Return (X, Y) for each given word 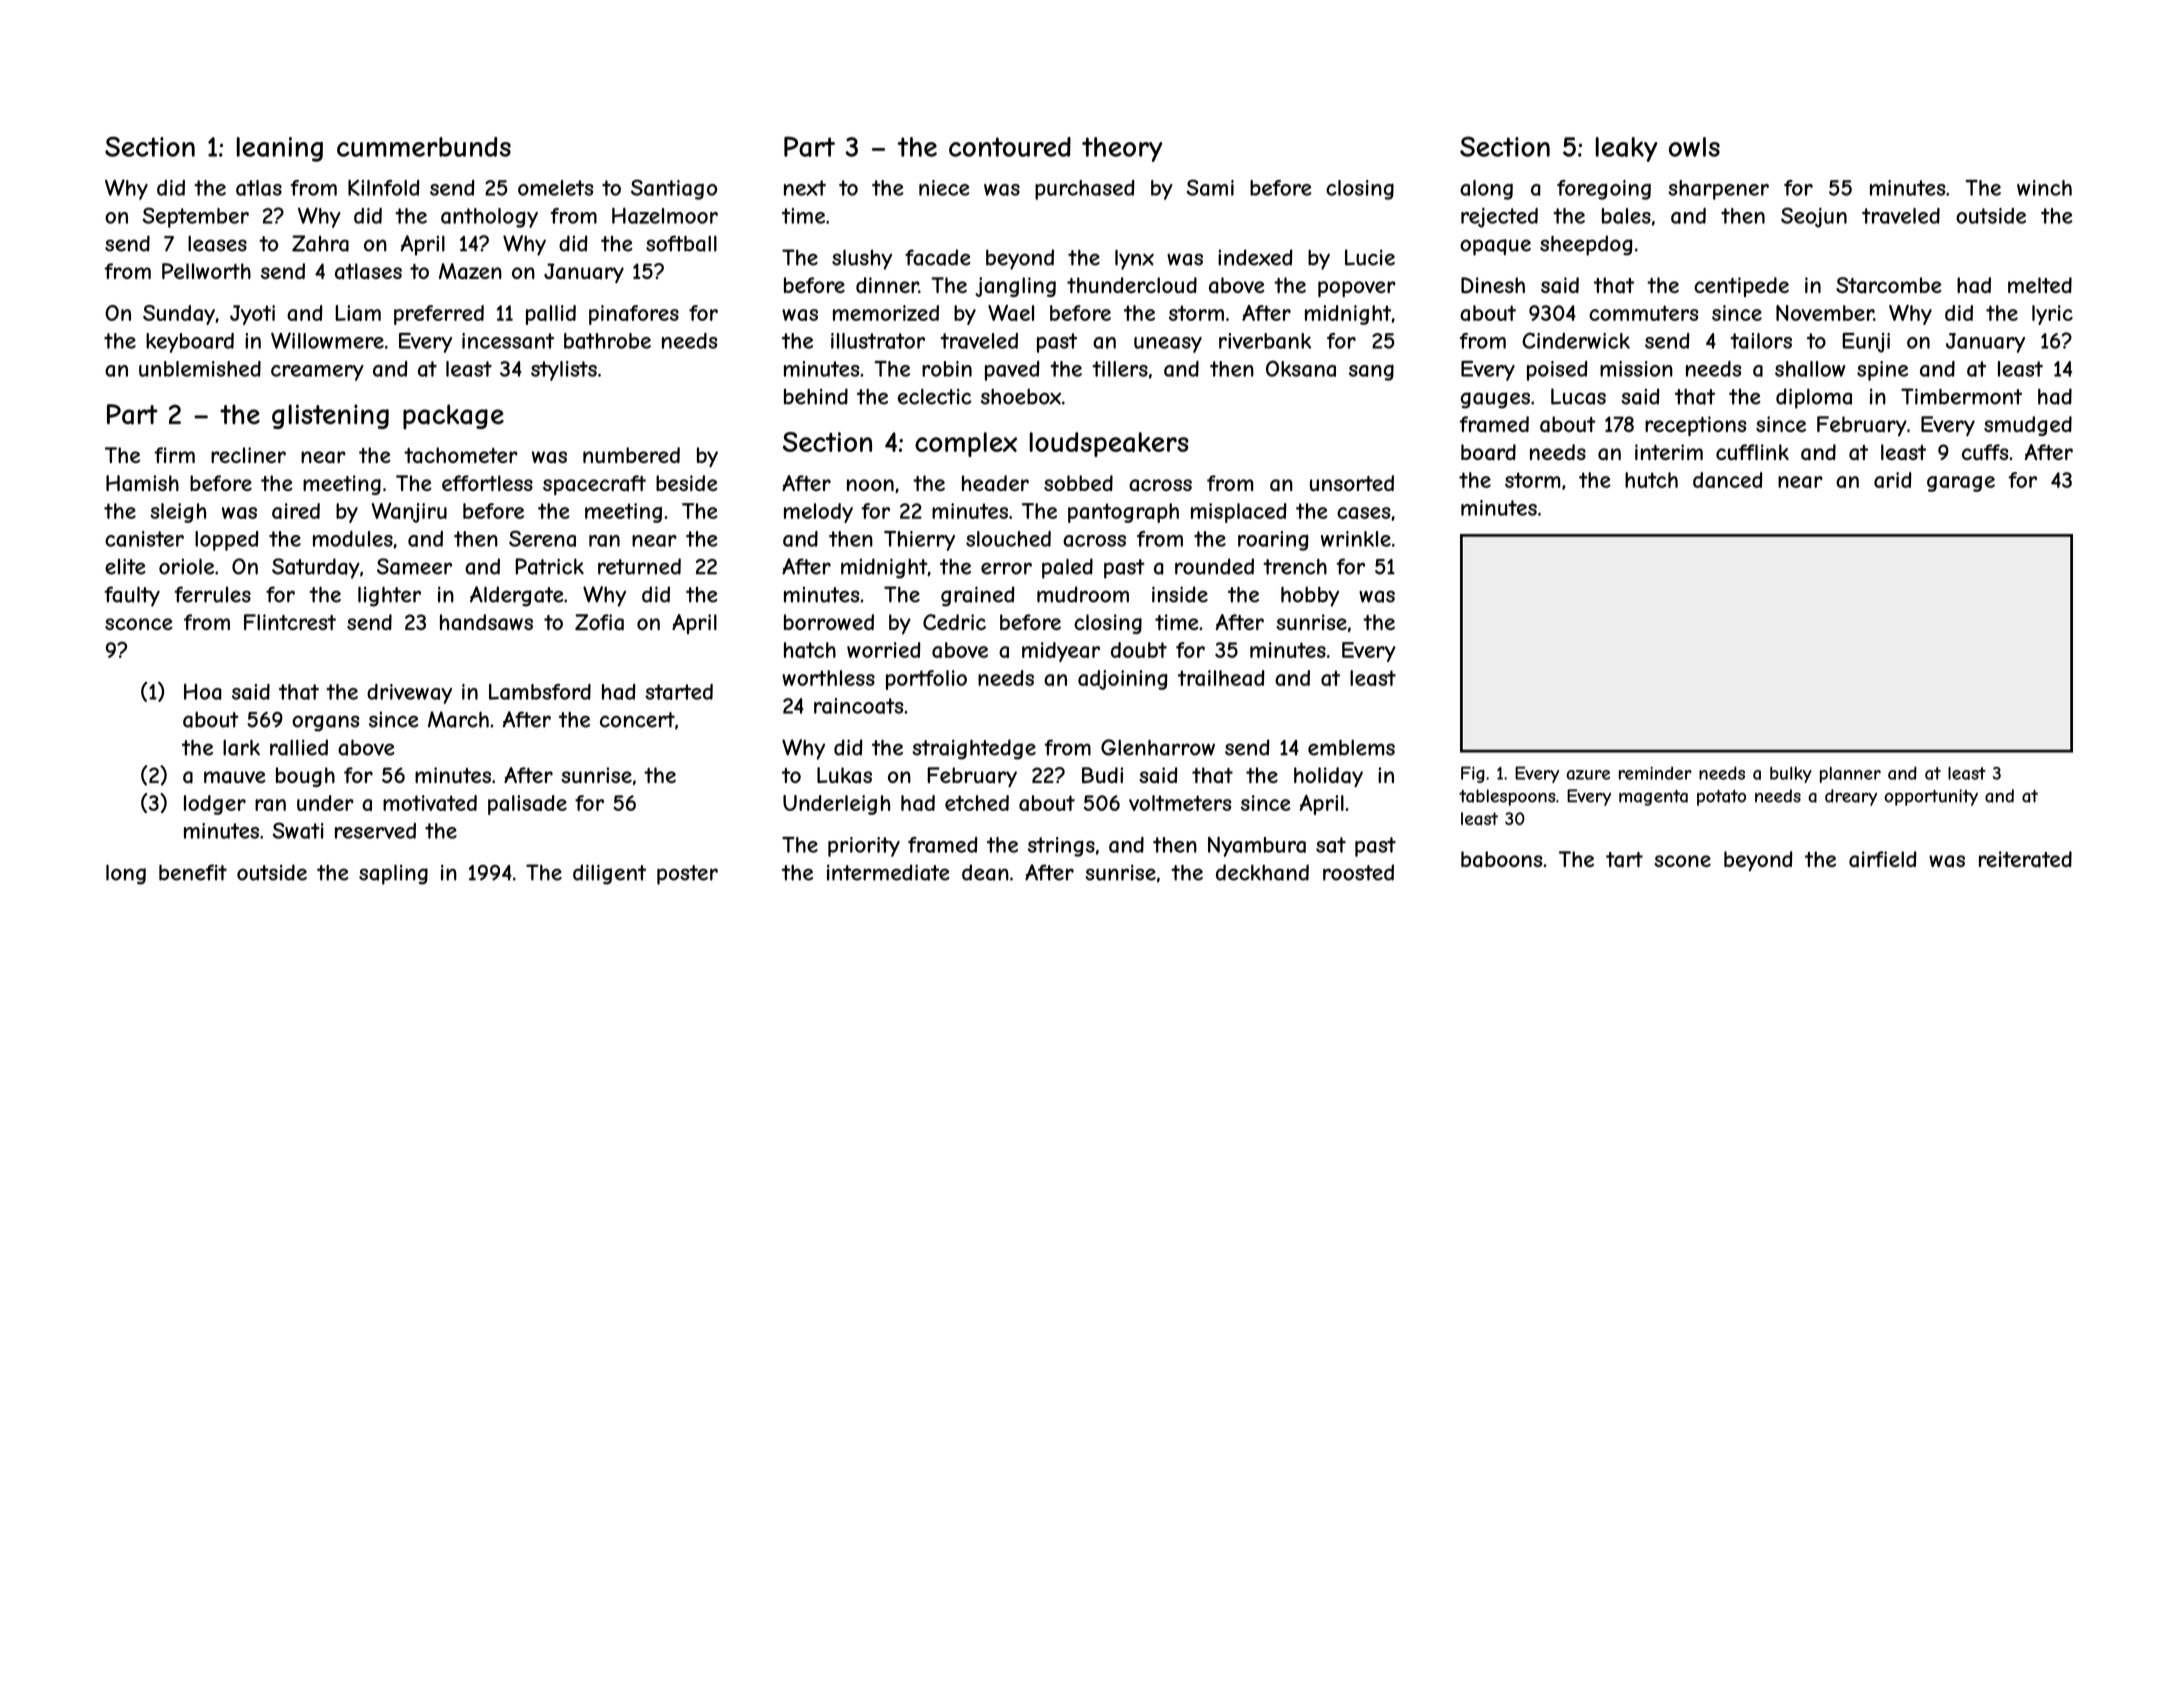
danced (1728, 480)
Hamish (142, 483)
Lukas (844, 775)
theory (1122, 149)
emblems (1351, 747)
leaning (280, 149)
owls (1694, 147)
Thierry (919, 541)
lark (241, 747)
